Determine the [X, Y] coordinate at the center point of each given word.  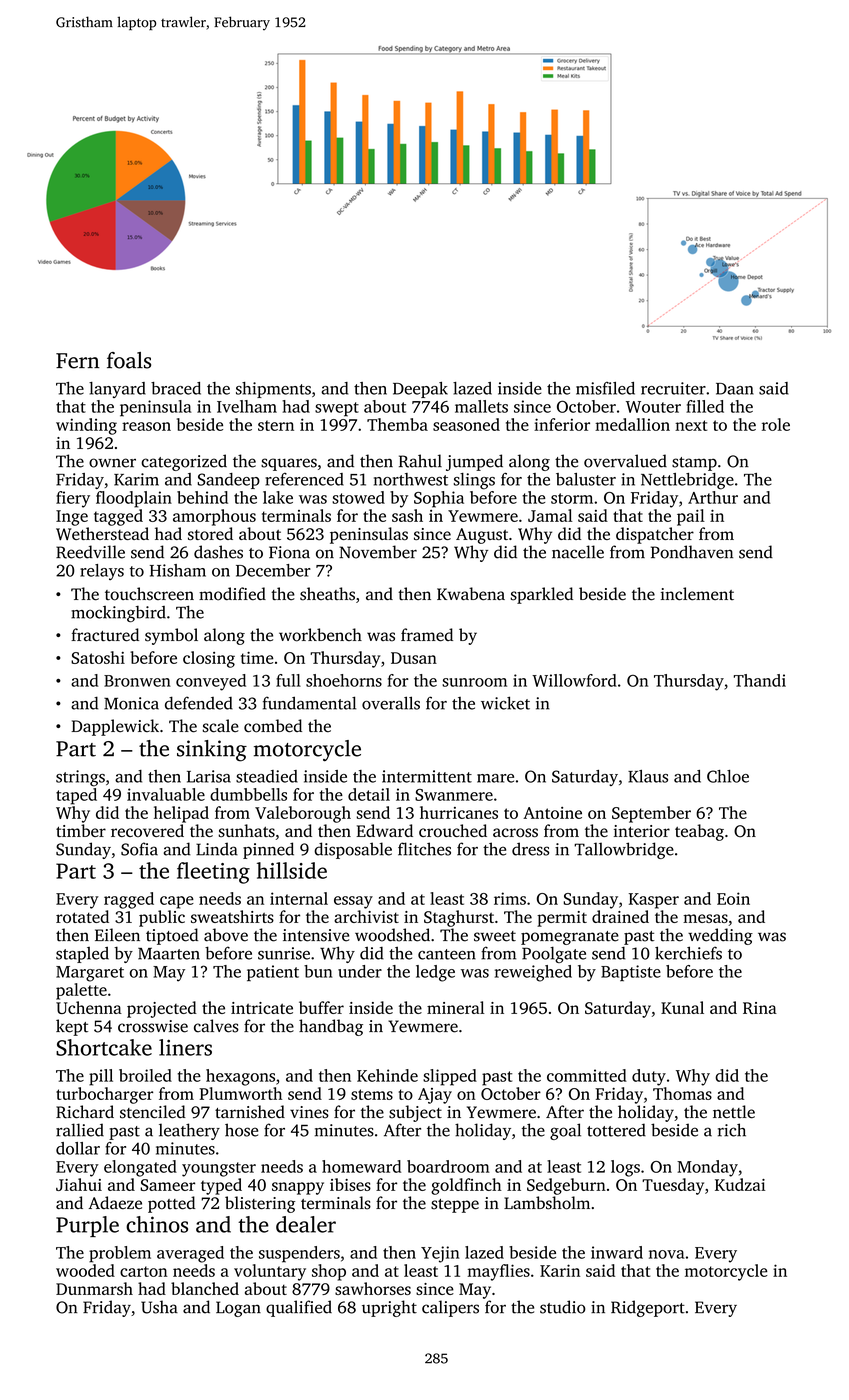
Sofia [139, 849]
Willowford [574, 680]
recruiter [673, 388]
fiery [73, 499]
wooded [85, 1270]
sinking [212, 751]
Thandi [760, 680]
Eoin [733, 898]
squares [289, 464]
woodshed [392, 935]
